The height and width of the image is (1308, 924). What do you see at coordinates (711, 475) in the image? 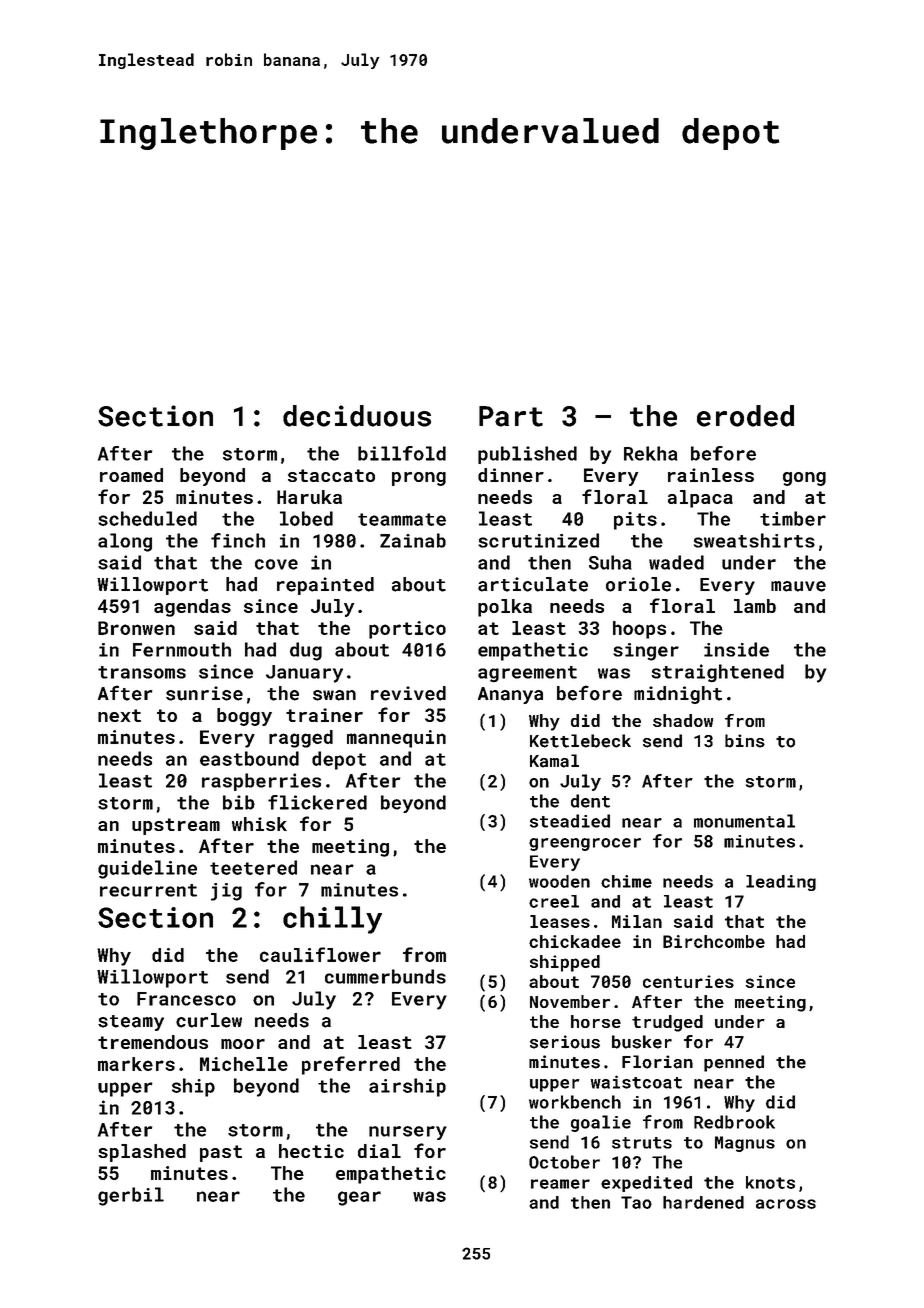
I see `rainless` at bounding box center [711, 475].
